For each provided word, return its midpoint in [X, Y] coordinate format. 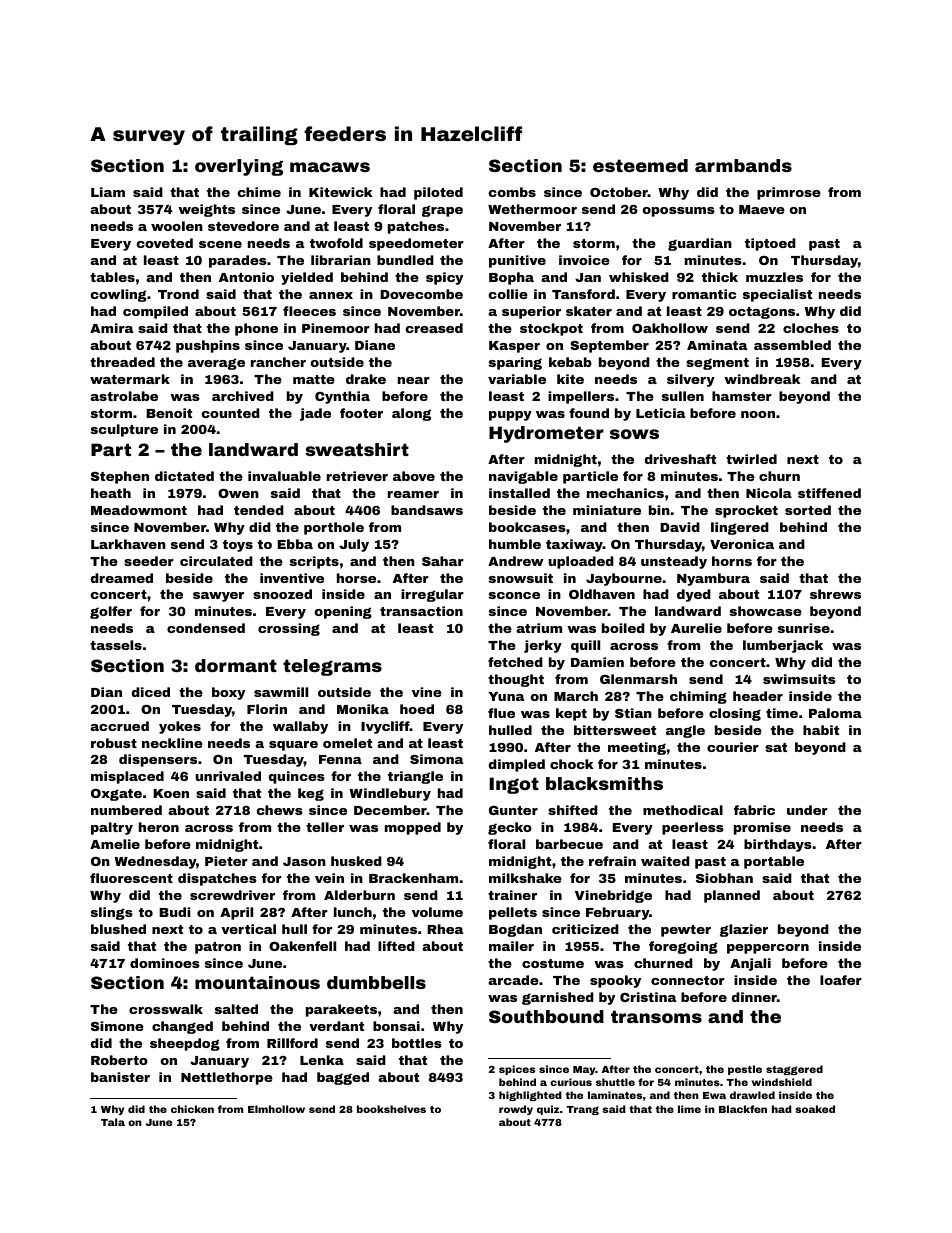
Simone [117, 1026]
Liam [108, 192]
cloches [811, 328]
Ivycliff [385, 727]
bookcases [527, 527]
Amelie [115, 844]
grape [442, 211]
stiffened [829, 493]
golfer [111, 612]
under [807, 810]
